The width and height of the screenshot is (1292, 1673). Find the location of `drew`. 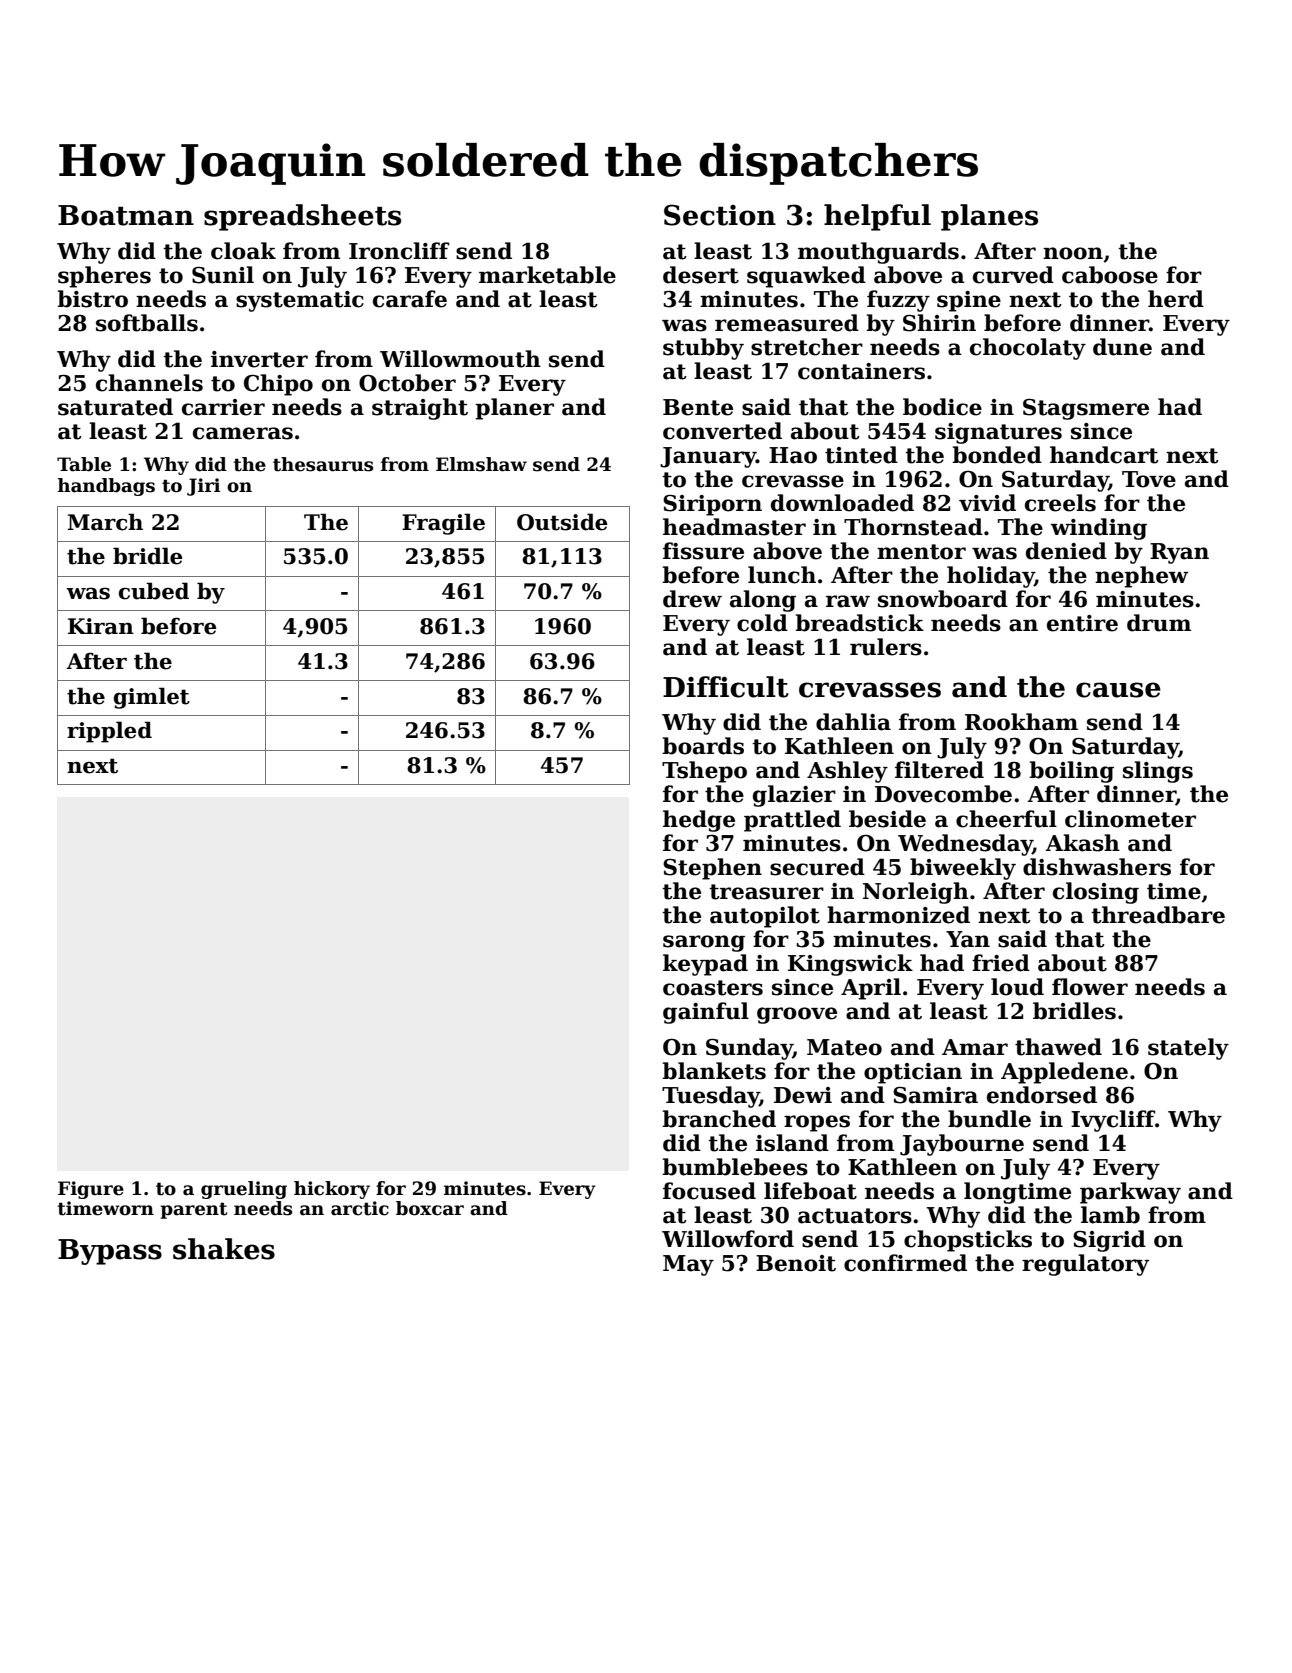

drew is located at coordinates (692, 599).
